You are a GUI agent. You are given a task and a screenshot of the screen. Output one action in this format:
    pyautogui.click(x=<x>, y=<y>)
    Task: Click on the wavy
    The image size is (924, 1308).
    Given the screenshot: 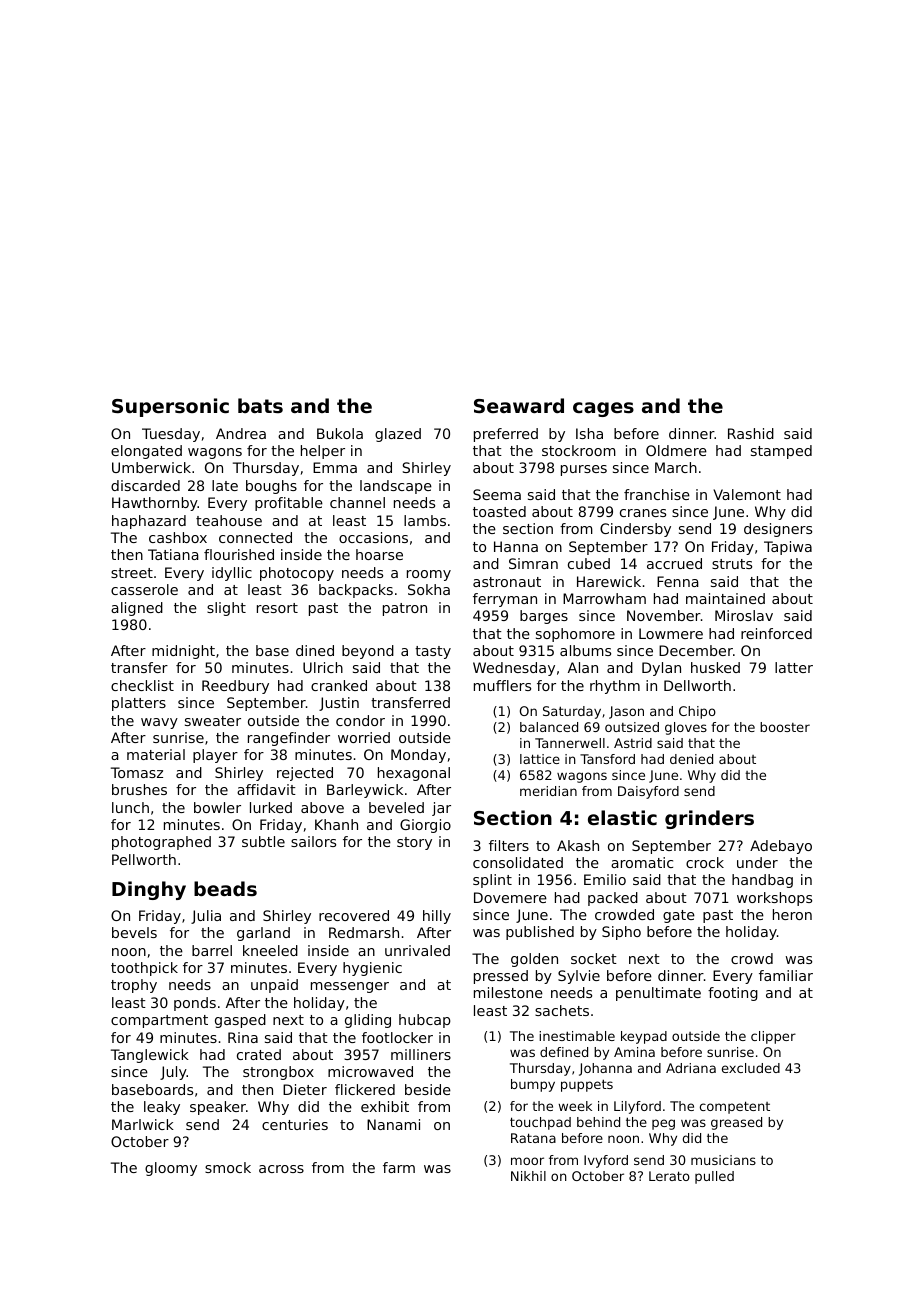 What is the action you would take?
    pyautogui.click(x=159, y=723)
